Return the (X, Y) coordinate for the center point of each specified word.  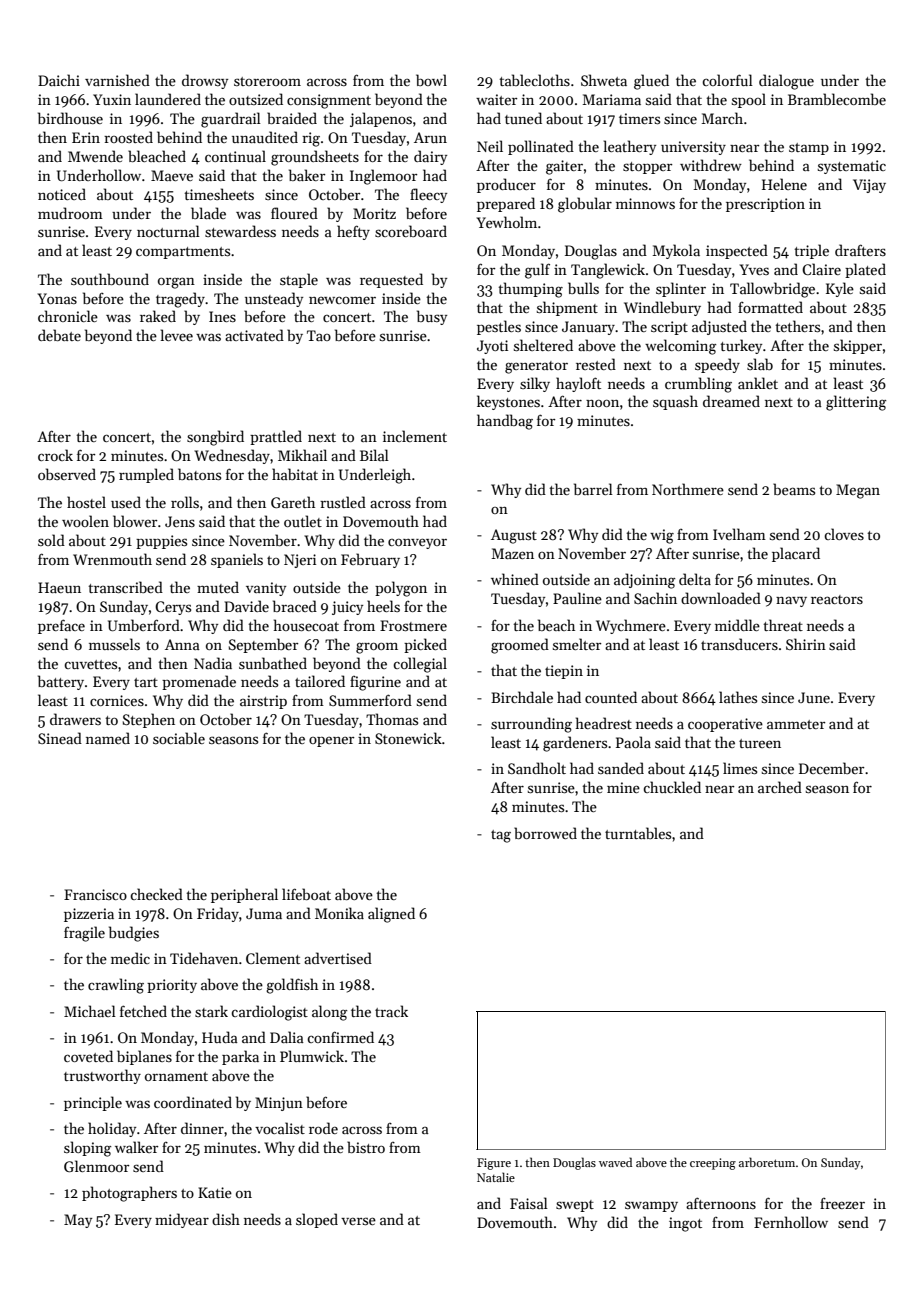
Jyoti (492, 347)
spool (749, 100)
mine (623, 787)
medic (130, 958)
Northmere (688, 489)
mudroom (70, 213)
